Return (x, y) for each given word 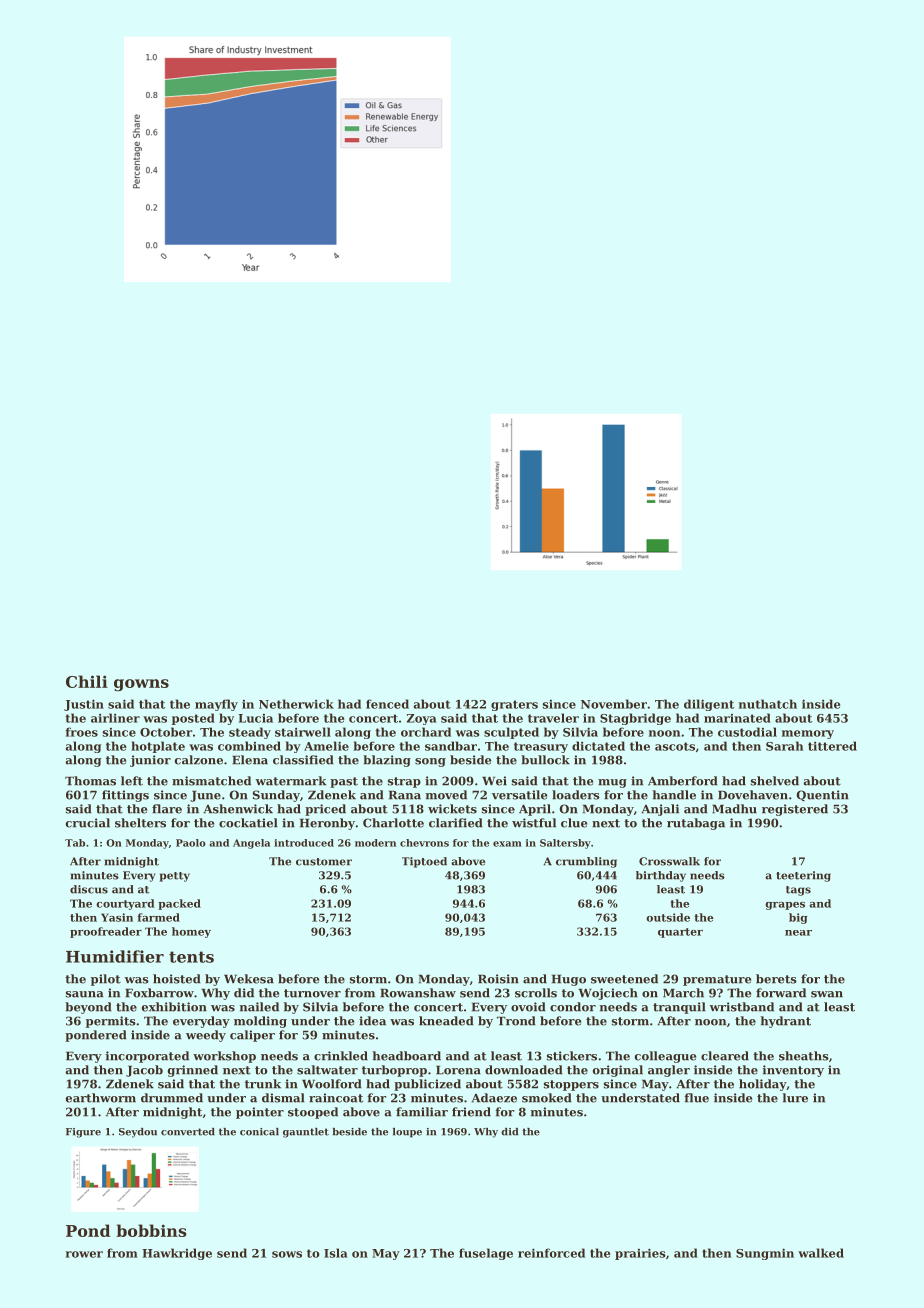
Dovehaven (753, 795)
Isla (336, 1253)
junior (150, 761)
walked (821, 1253)
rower (84, 1254)
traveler (553, 718)
